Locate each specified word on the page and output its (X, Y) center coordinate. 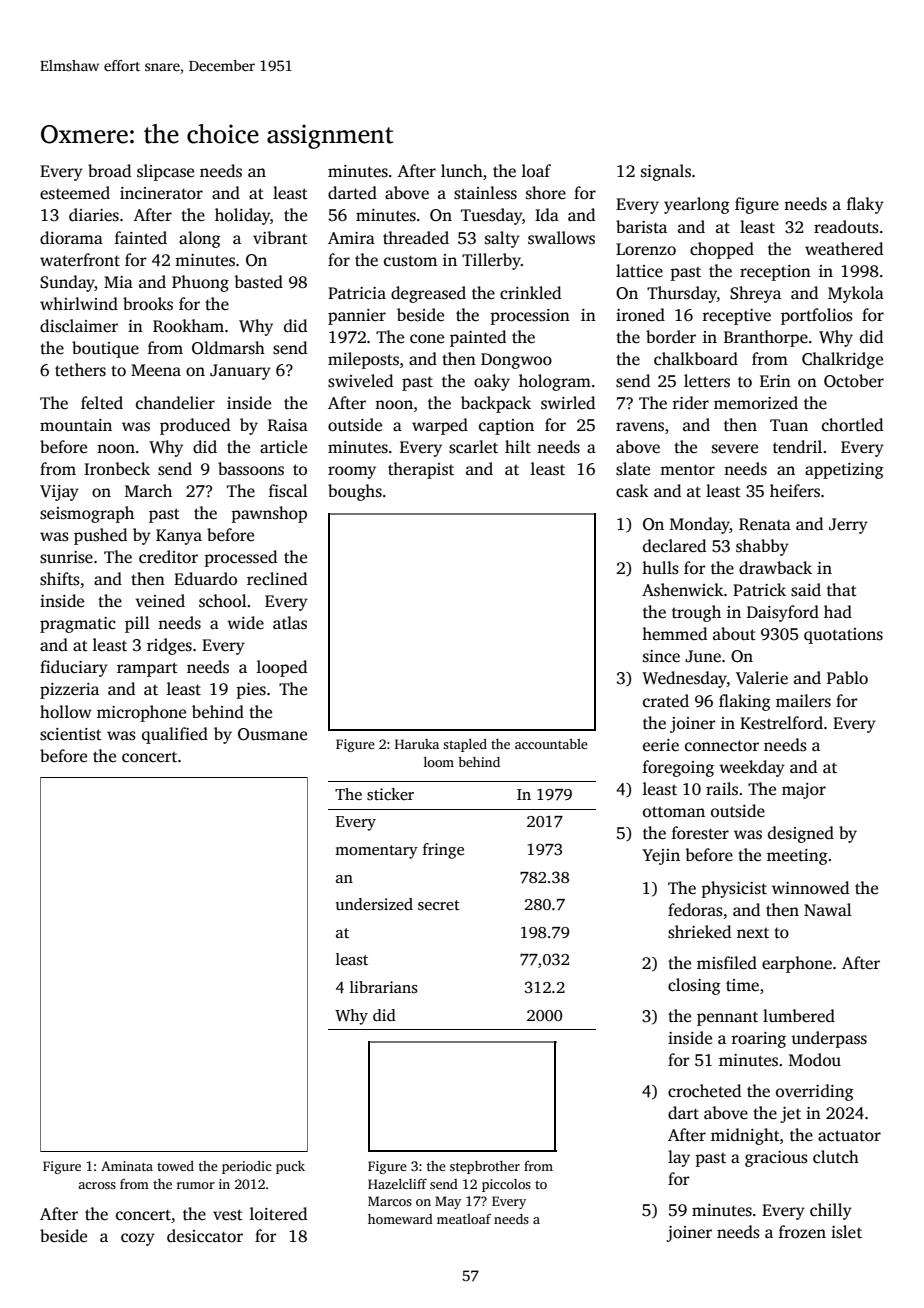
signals (666, 172)
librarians (384, 987)
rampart (147, 669)
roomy (352, 472)
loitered (278, 1214)
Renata (765, 524)
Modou (815, 1060)
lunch (462, 171)
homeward (400, 1219)
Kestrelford (781, 723)
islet (846, 1232)
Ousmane (272, 734)
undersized (374, 904)
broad (109, 171)
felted (102, 403)
